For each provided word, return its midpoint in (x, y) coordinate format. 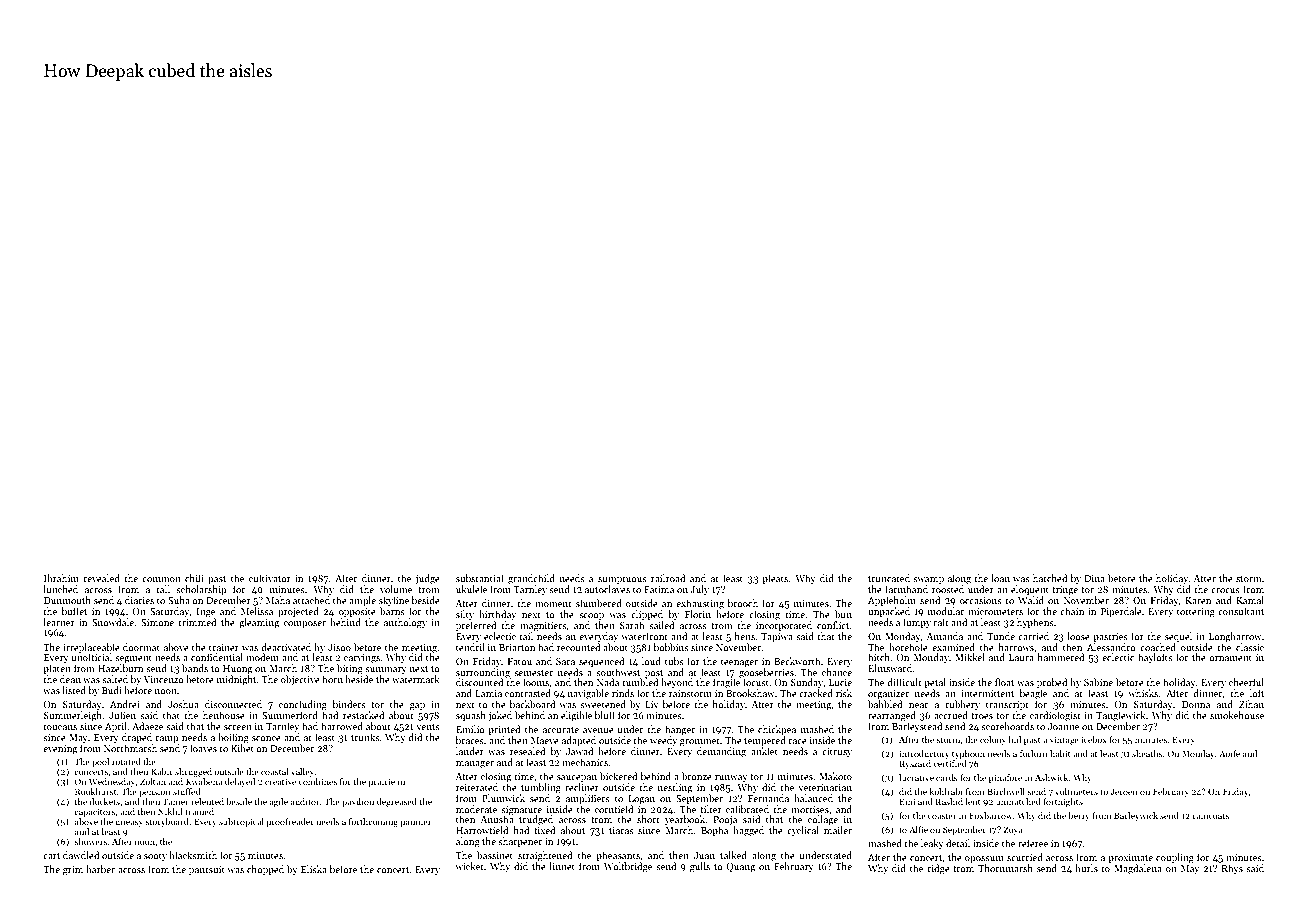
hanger (680, 730)
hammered (1061, 657)
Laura (1021, 657)
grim (73, 871)
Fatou (520, 661)
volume (396, 589)
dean (70, 679)
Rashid (949, 801)
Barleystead (917, 727)
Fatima (659, 589)
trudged (536, 820)
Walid (1031, 600)
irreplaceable (91, 648)
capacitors (94, 812)
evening (60, 750)
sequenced (602, 662)
